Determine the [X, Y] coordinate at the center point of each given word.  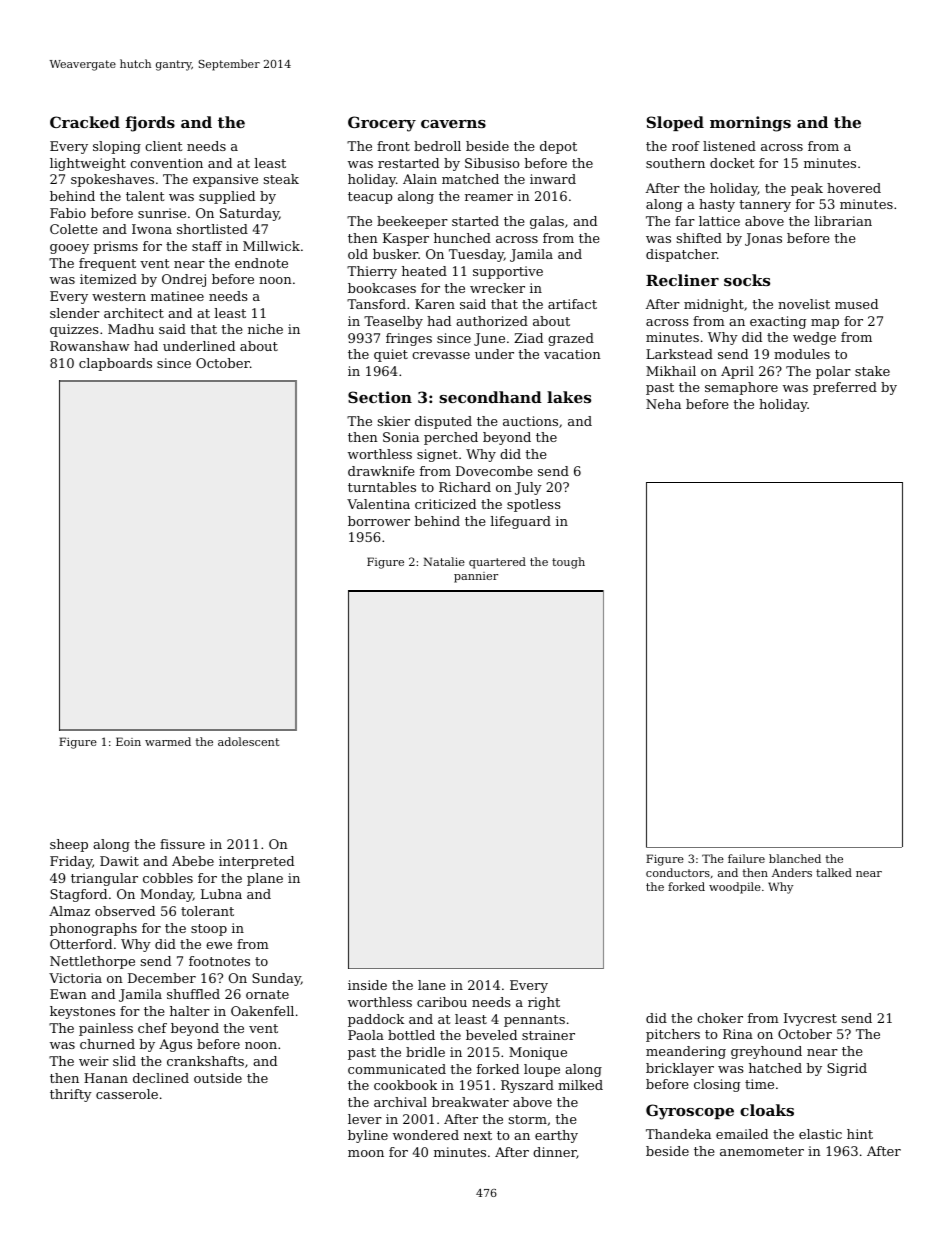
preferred [845, 388]
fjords [150, 124]
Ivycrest [810, 1019]
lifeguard [520, 522]
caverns [453, 124]
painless [106, 1029]
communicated [397, 1069]
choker [720, 1018]
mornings [750, 124]
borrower [379, 521]
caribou [442, 1002]
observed [125, 911]
